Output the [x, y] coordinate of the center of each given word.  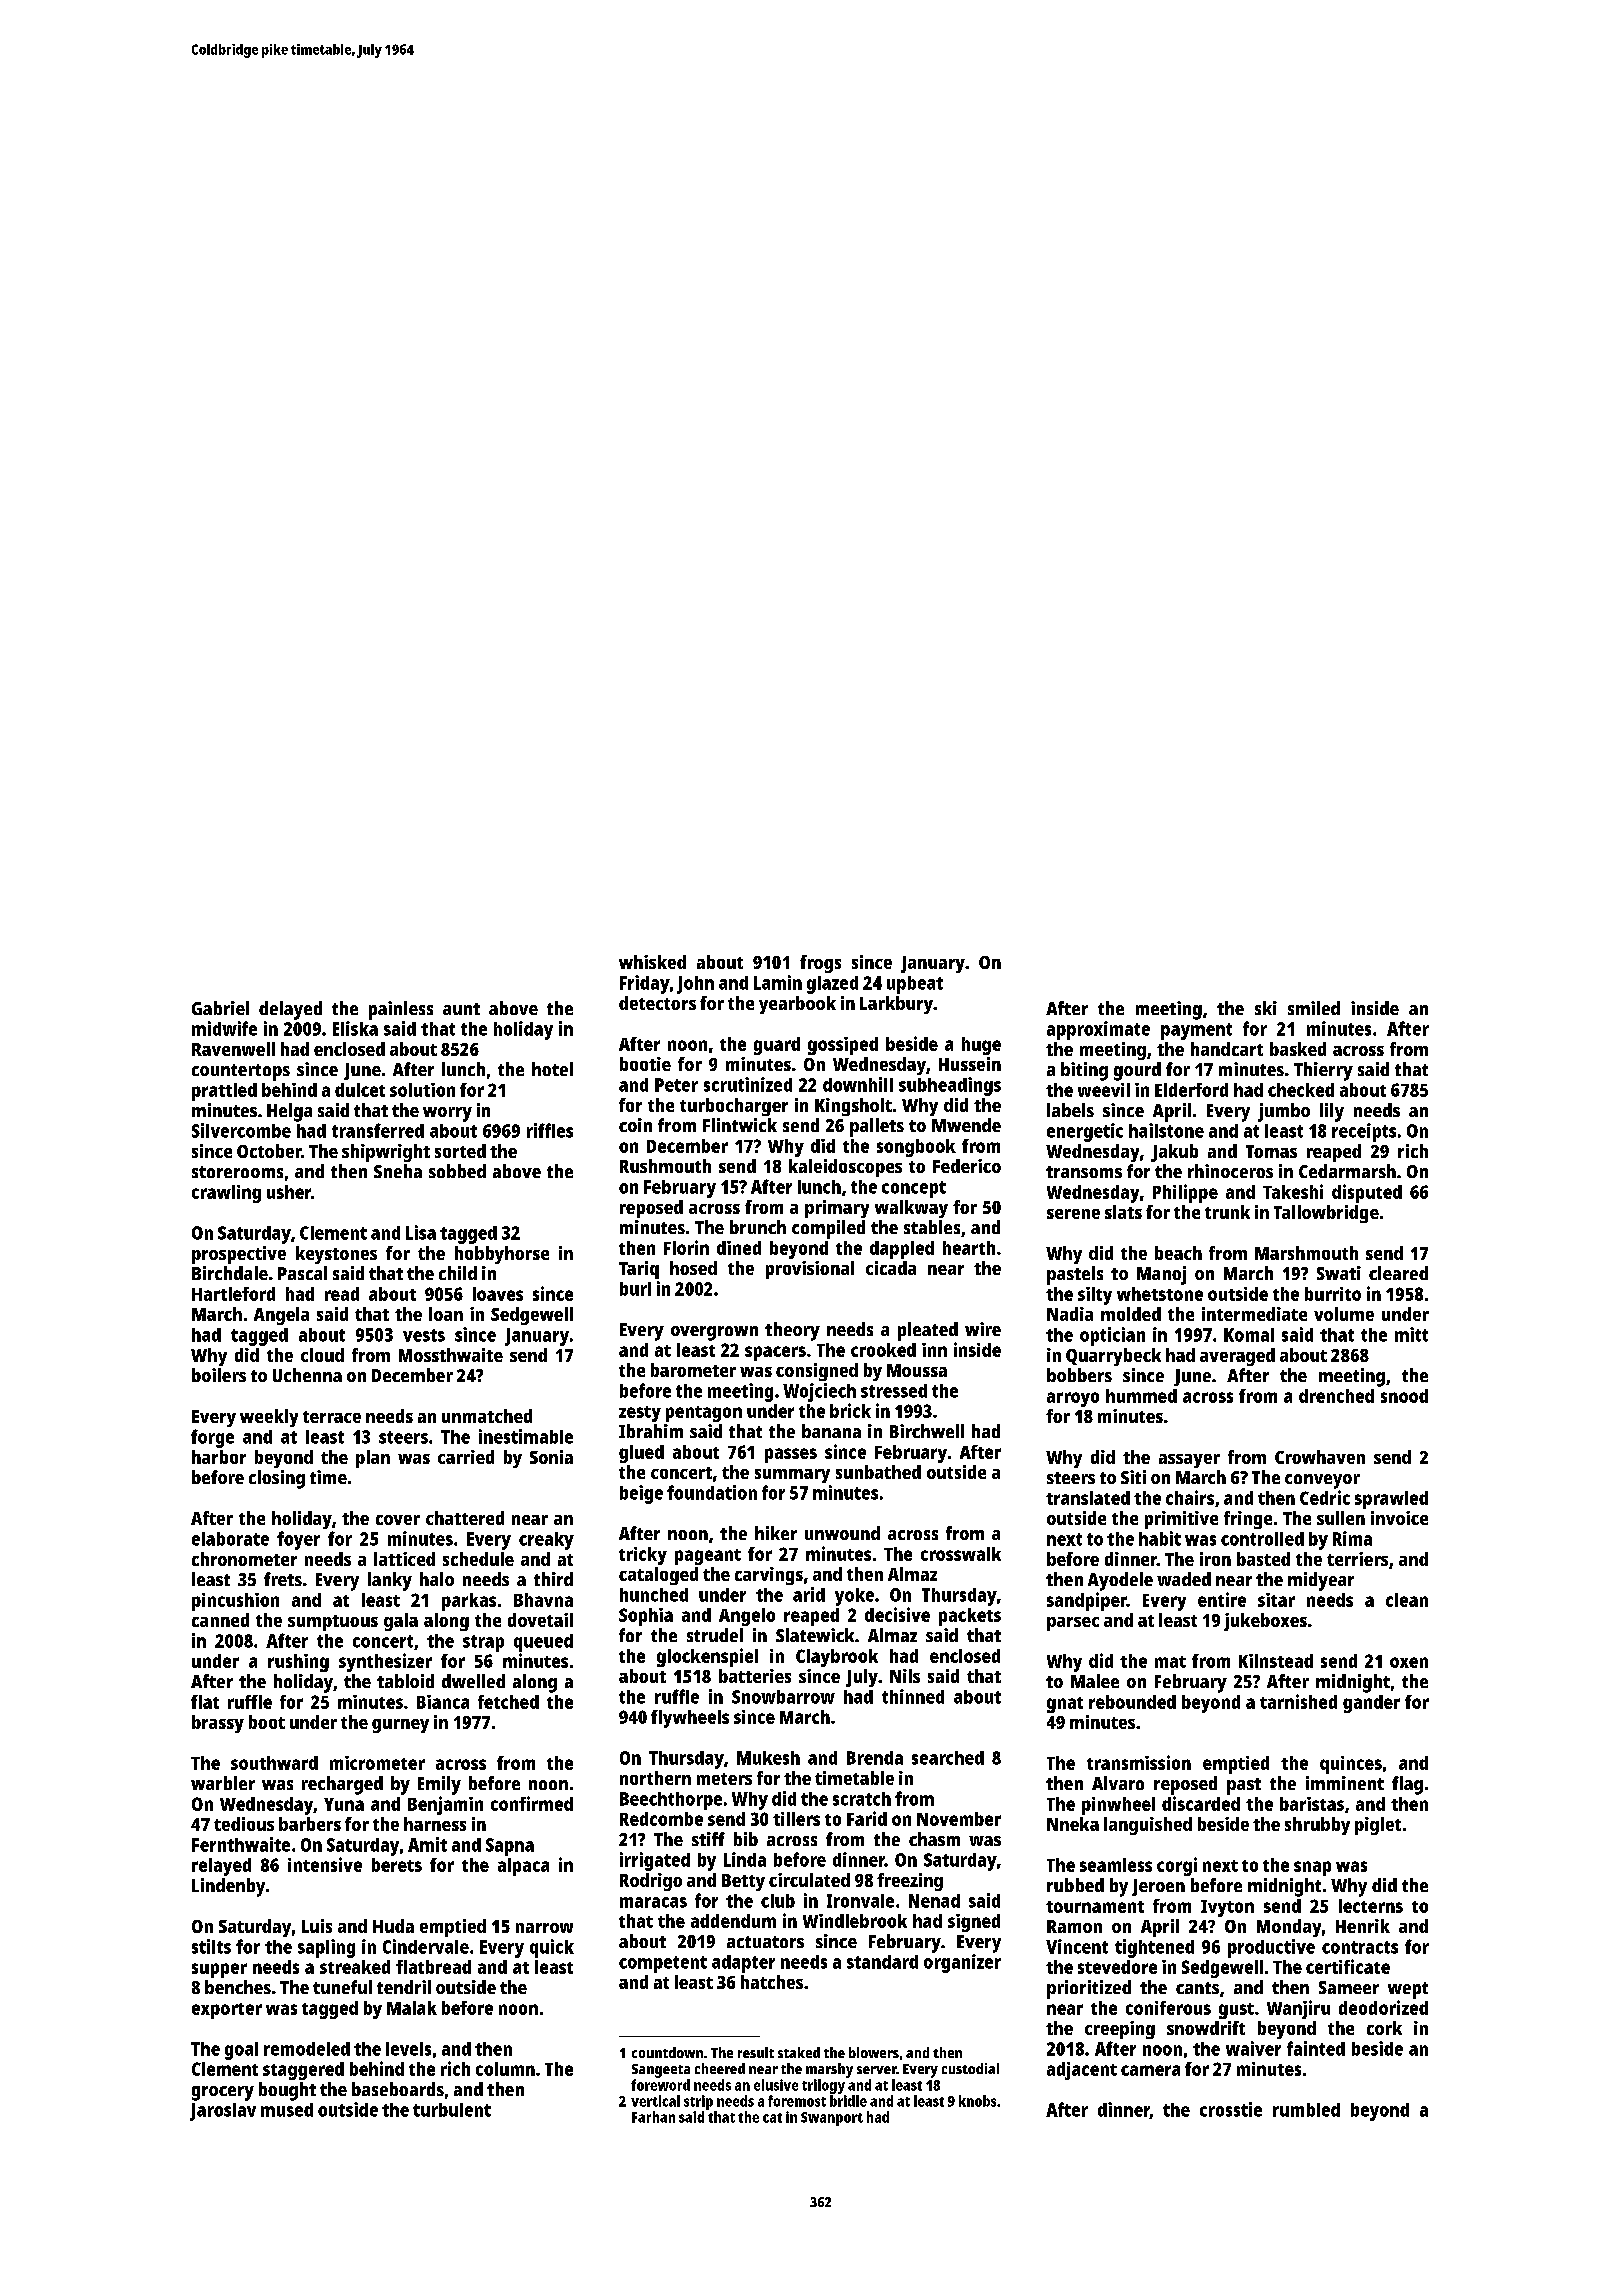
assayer [1189, 1461]
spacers [775, 1353]
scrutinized [748, 1084]
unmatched [487, 1416]
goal [241, 2051]
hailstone [1166, 1130]
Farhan [653, 2117]
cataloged [658, 1576]
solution [422, 1090]
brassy [218, 1724]
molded [1131, 1314]
